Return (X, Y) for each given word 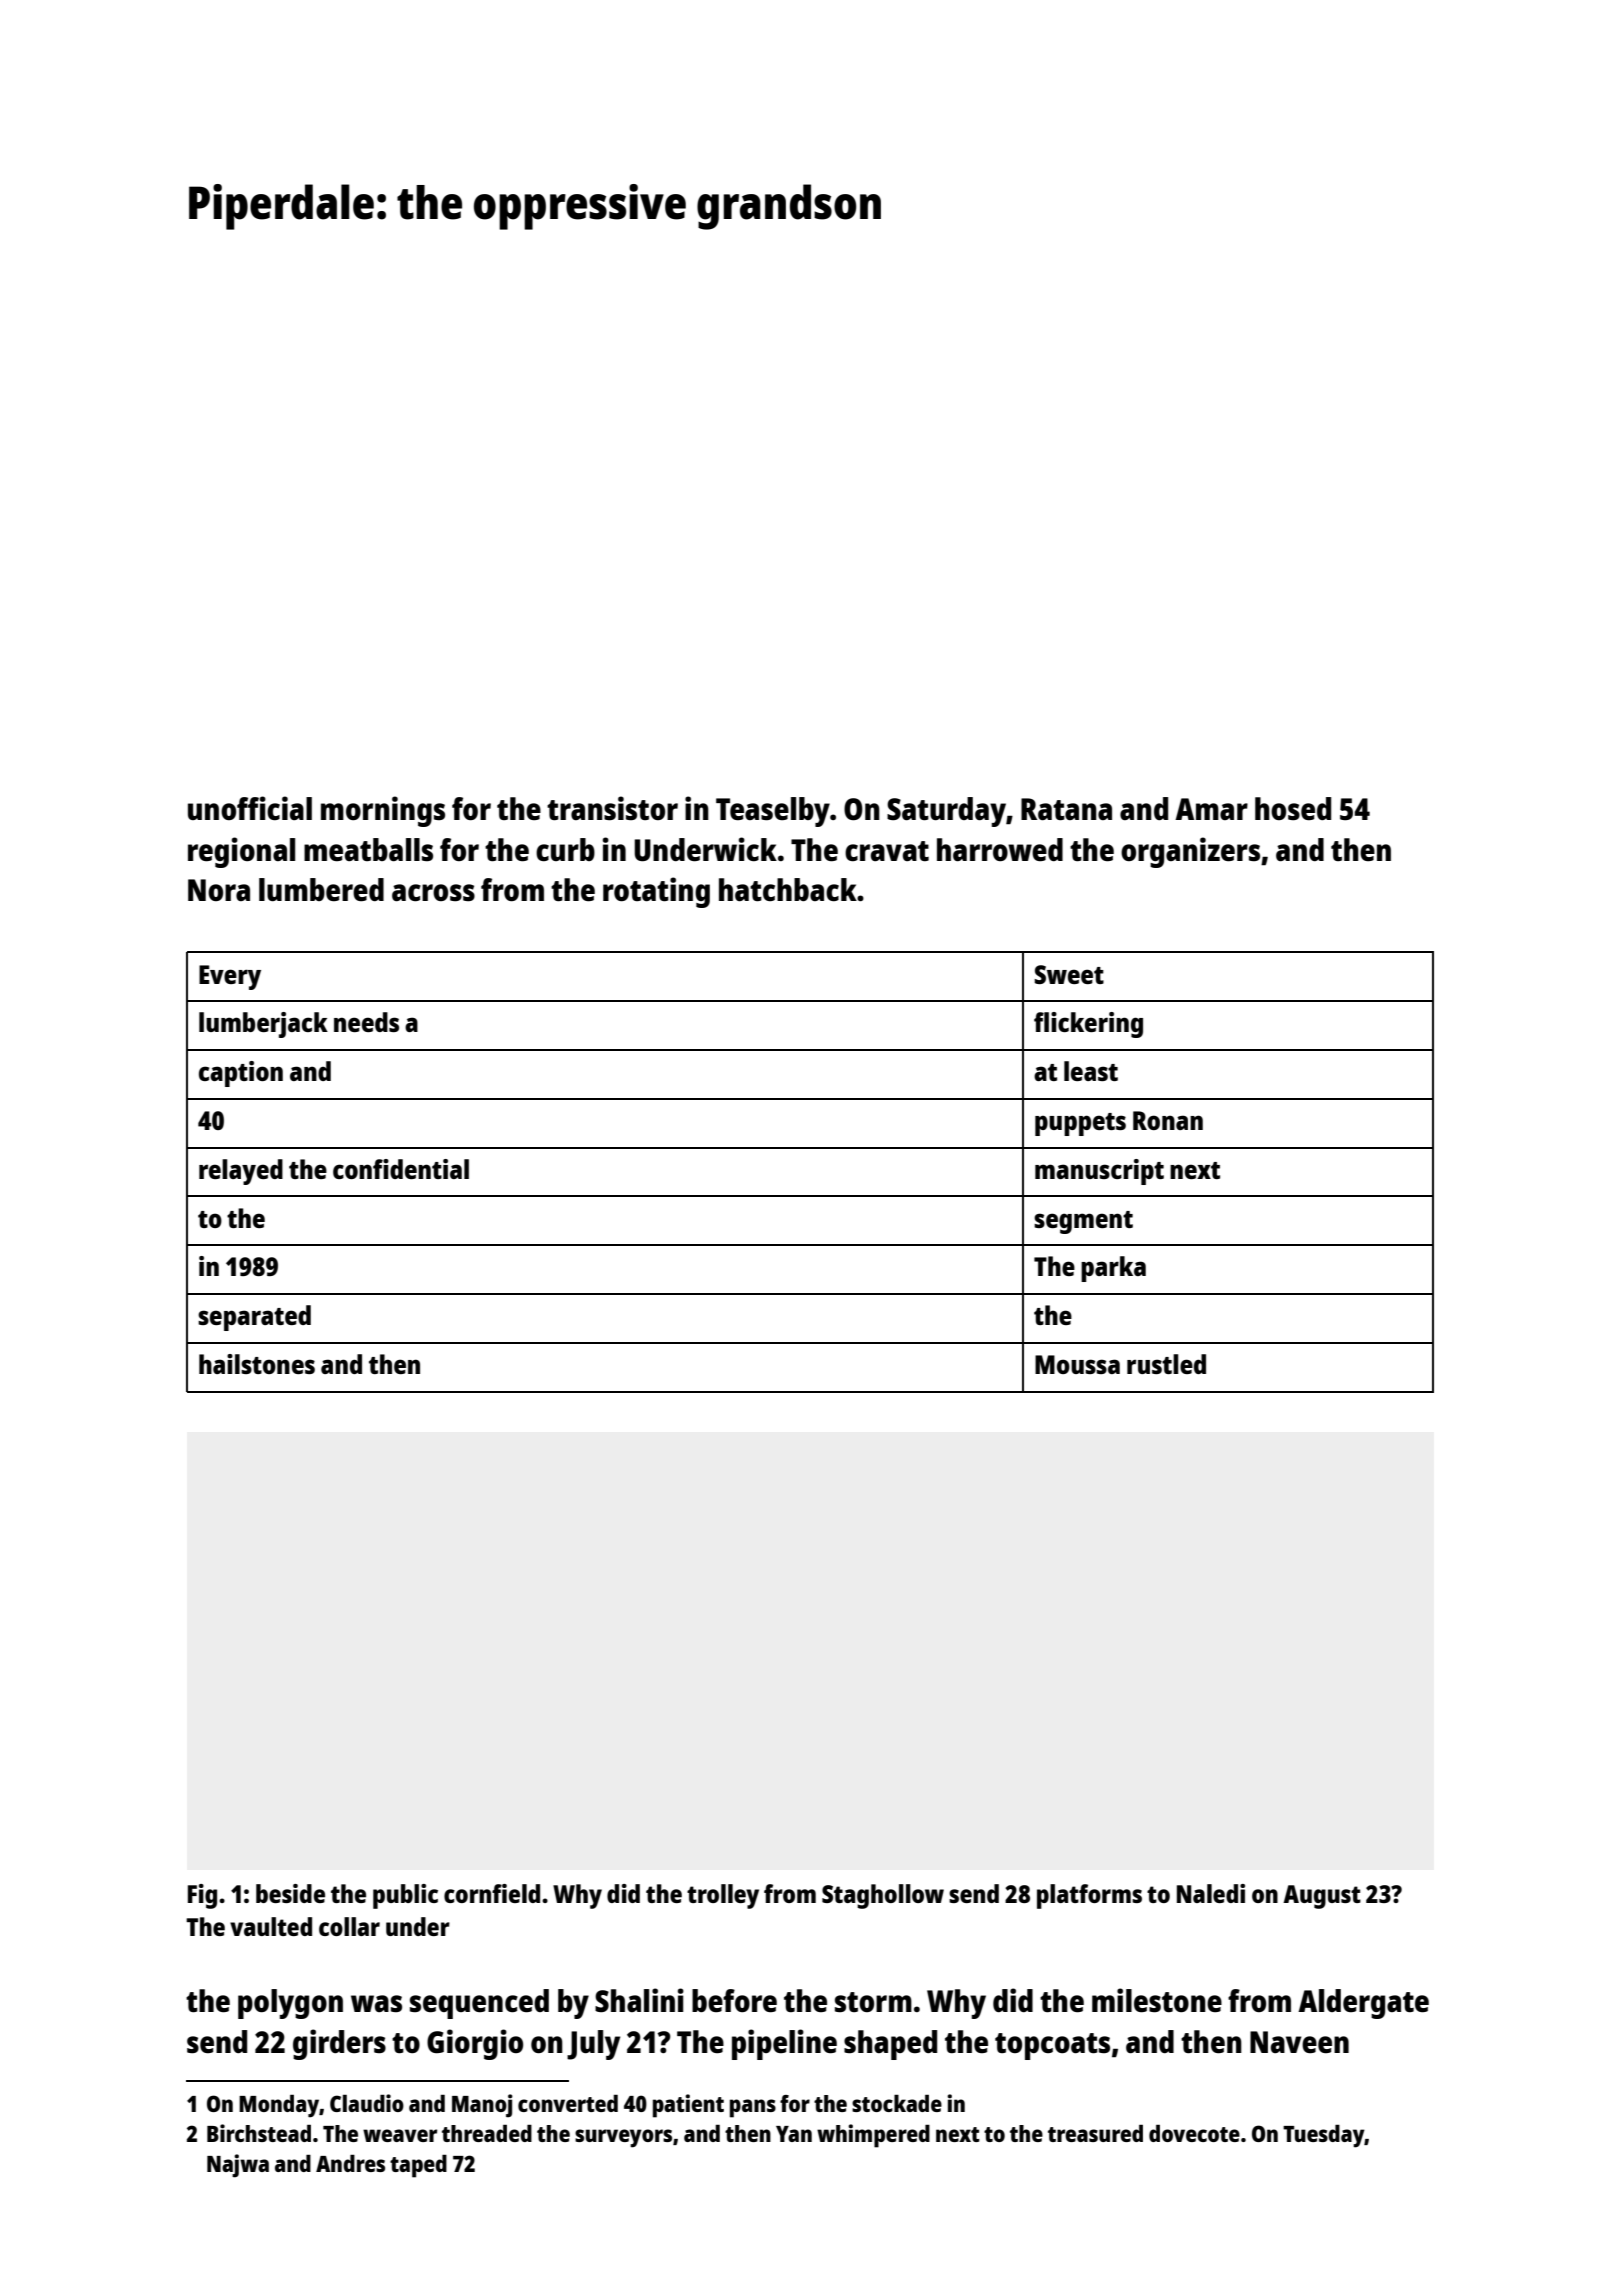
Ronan (1168, 1120)
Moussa (1077, 1364)
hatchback (788, 889)
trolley (723, 1896)
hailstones (257, 1364)
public (405, 1896)
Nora (219, 890)
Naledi (1211, 1893)
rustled (1166, 1364)
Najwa (238, 2166)
